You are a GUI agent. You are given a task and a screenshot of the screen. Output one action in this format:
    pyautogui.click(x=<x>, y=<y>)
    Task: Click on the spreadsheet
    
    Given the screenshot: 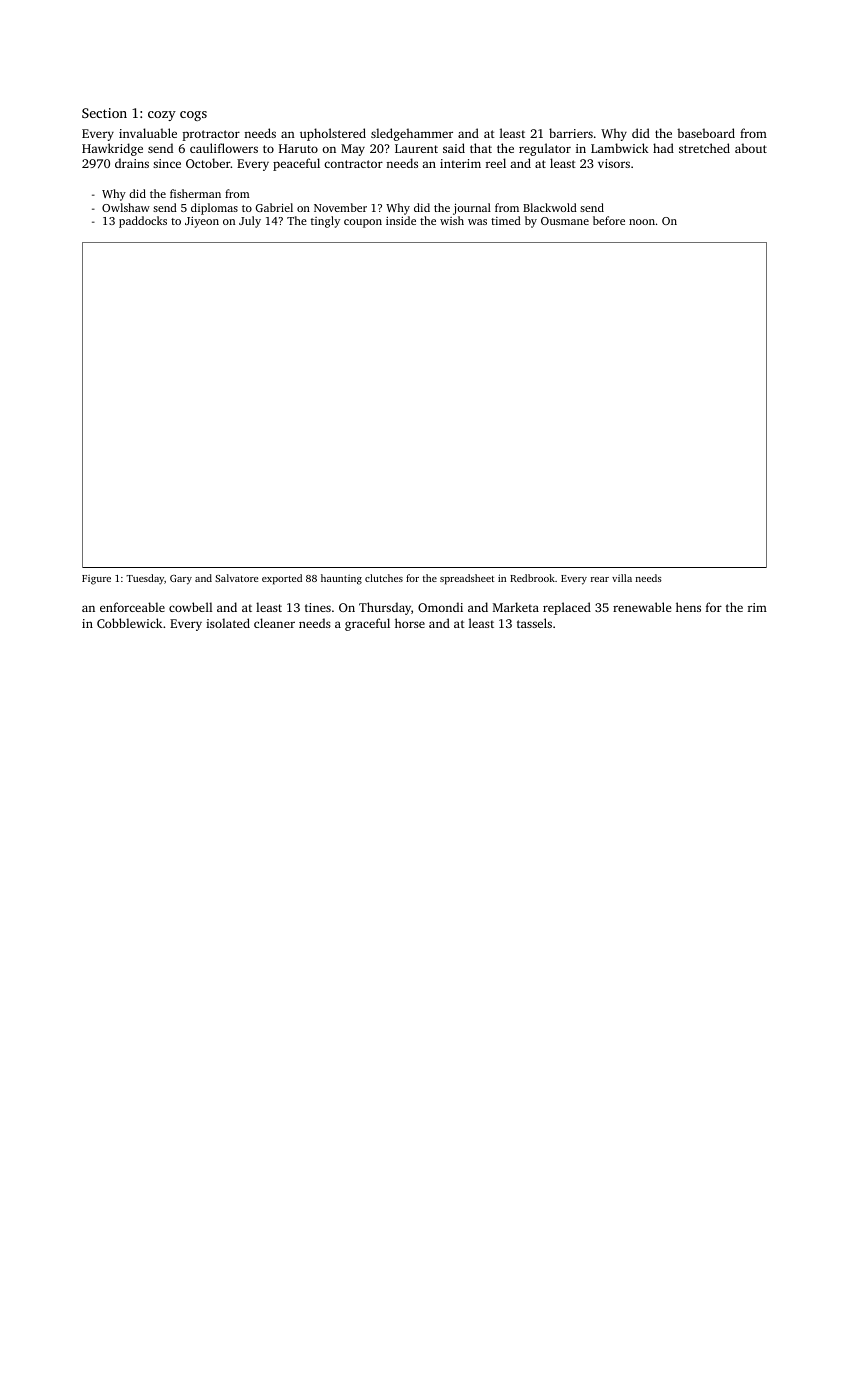 What is the action you would take?
    pyautogui.click(x=467, y=579)
